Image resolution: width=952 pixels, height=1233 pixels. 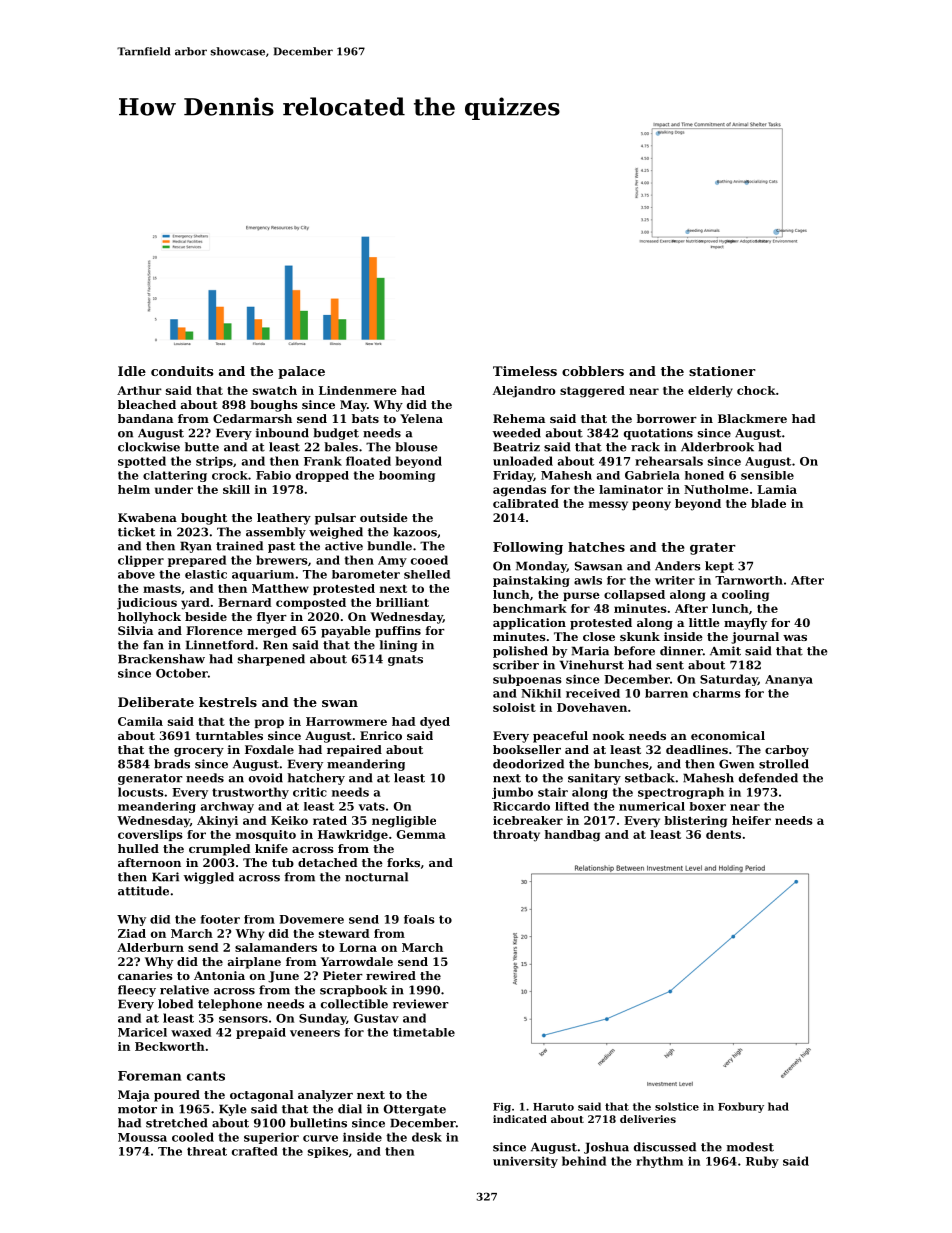 I want to click on dents, so click(x=723, y=834).
